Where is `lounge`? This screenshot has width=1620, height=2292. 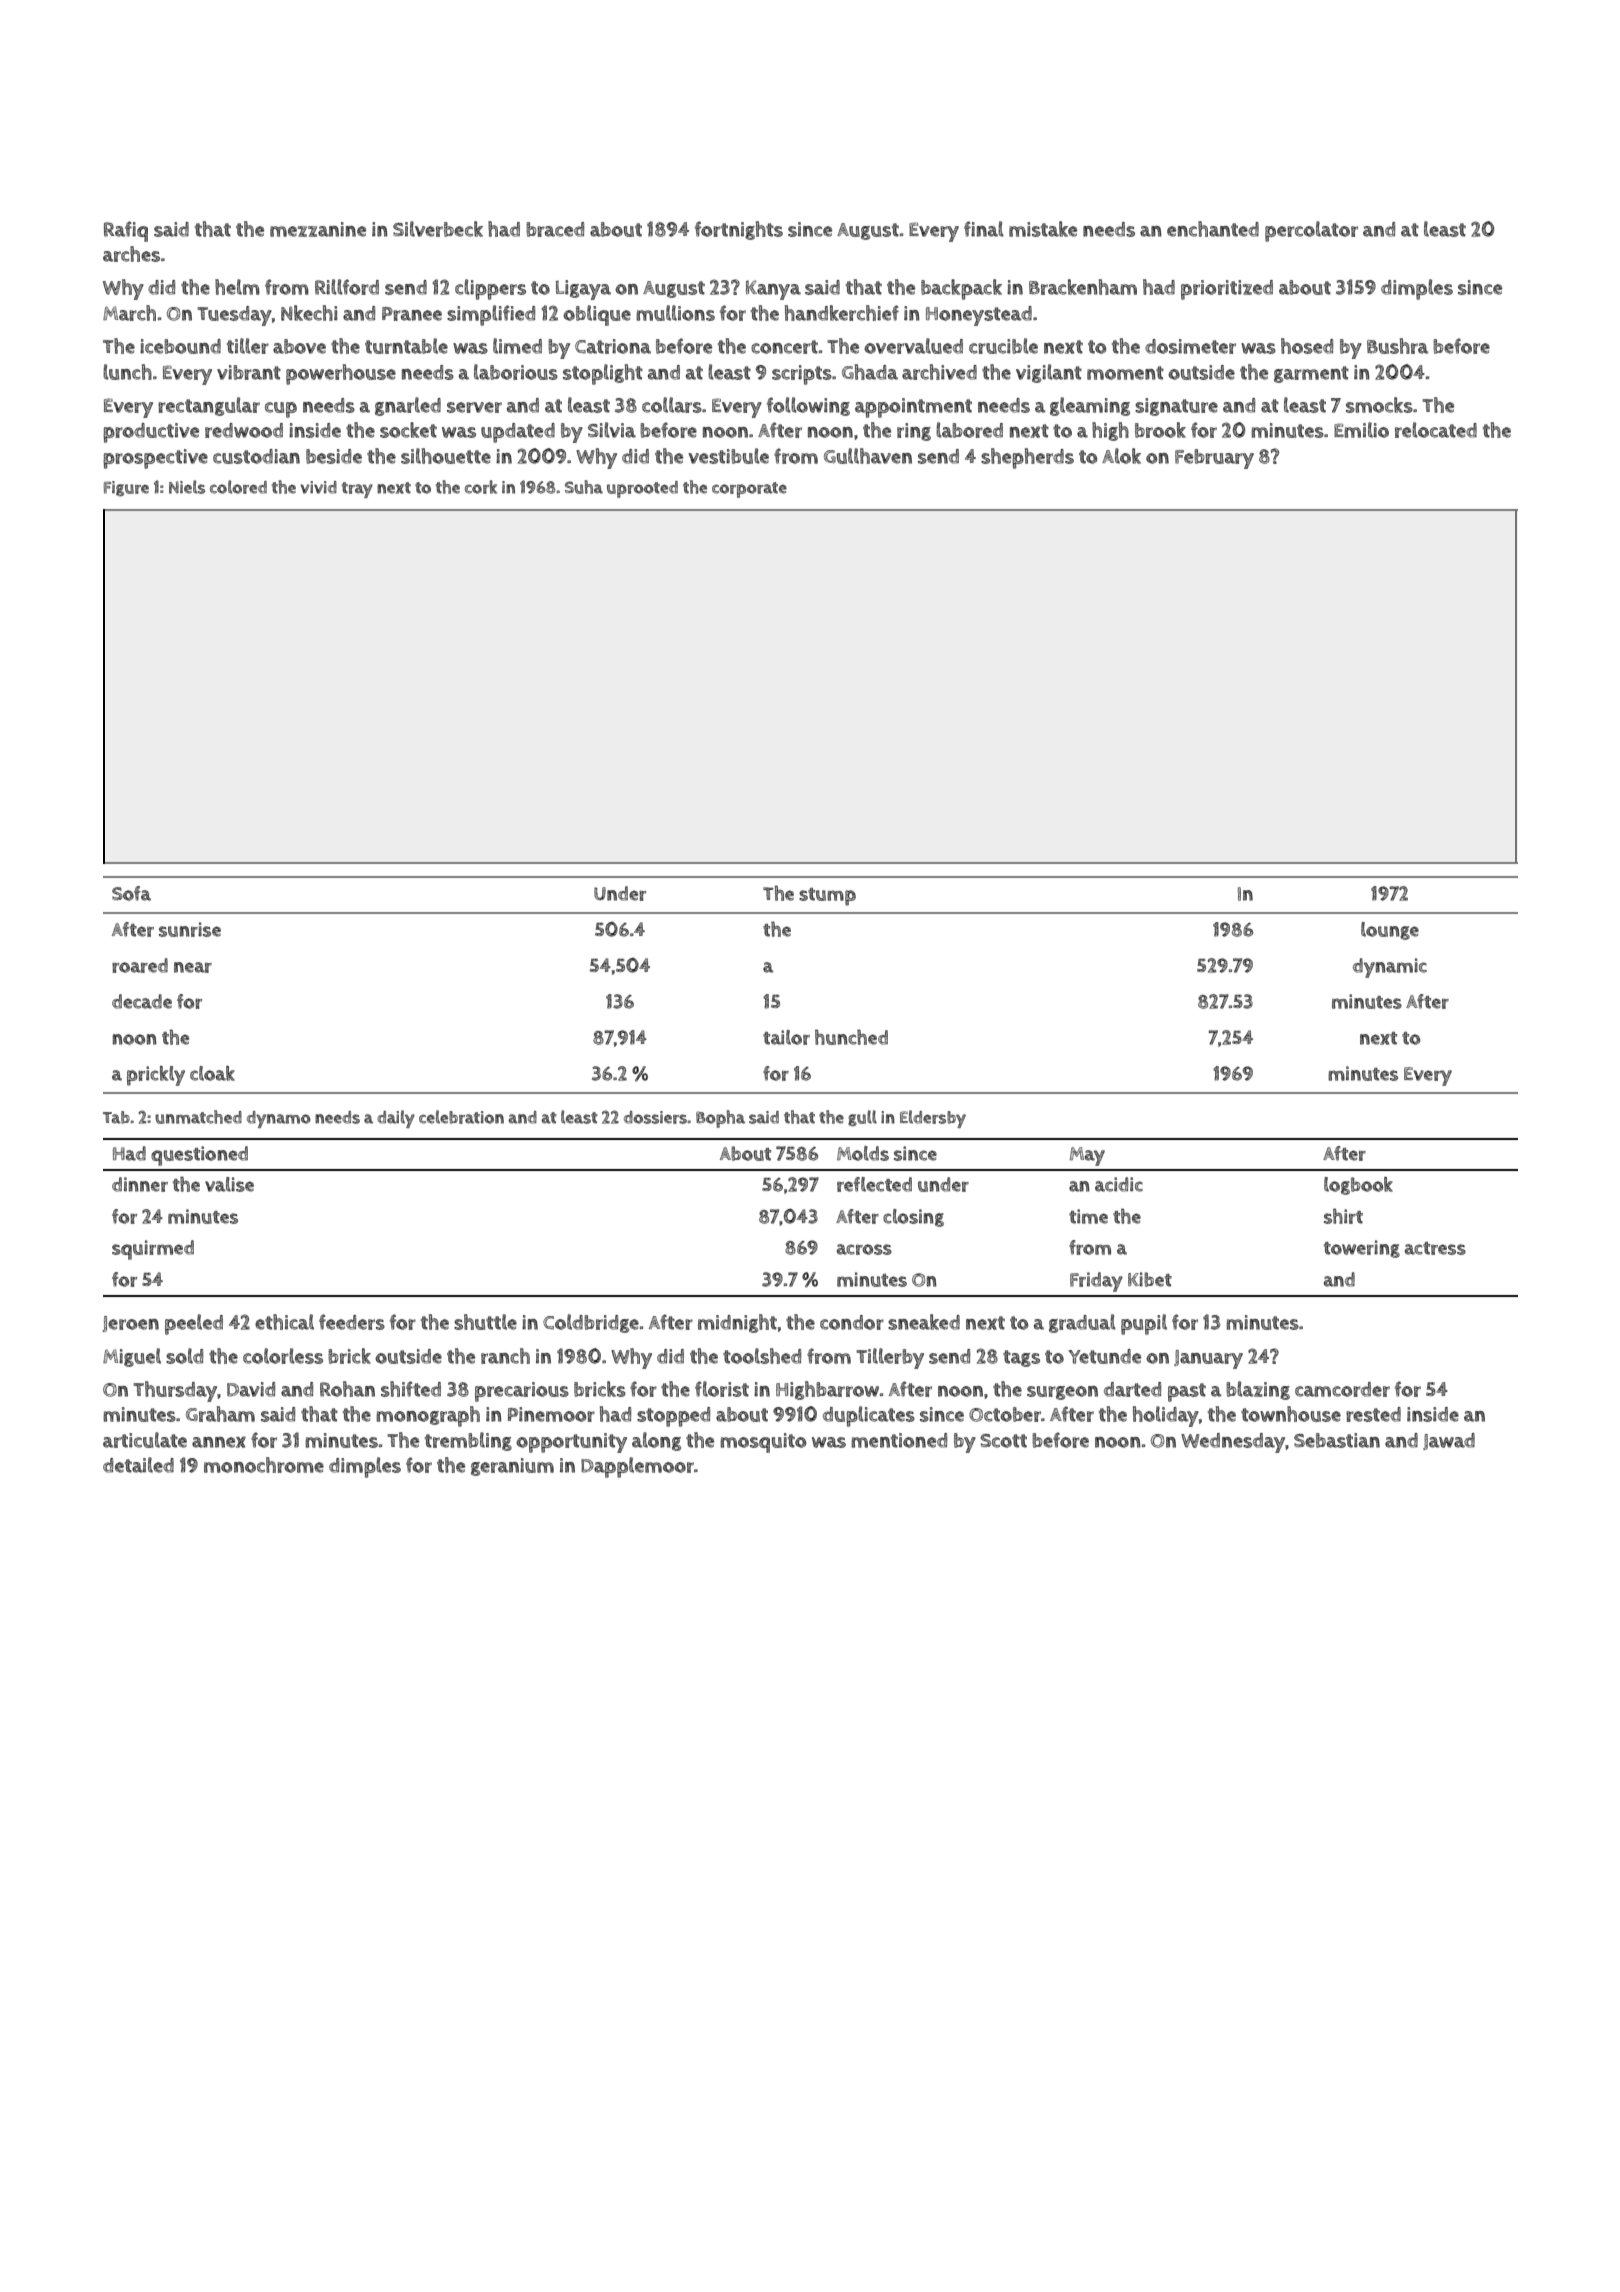 lounge is located at coordinates (1390, 931).
